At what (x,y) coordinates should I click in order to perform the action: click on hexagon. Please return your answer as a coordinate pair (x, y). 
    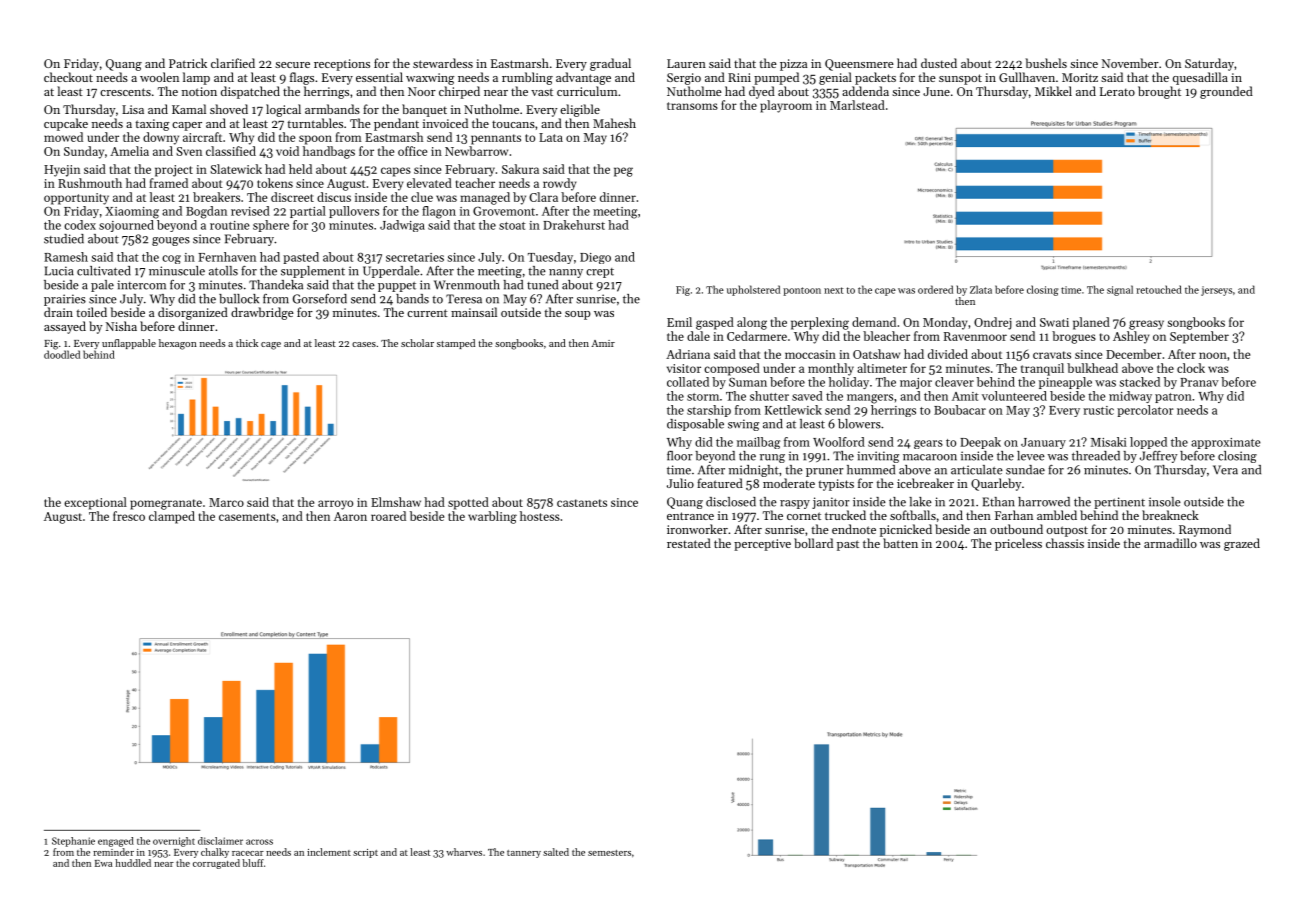
    Looking at the image, I should click on (178, 344).
